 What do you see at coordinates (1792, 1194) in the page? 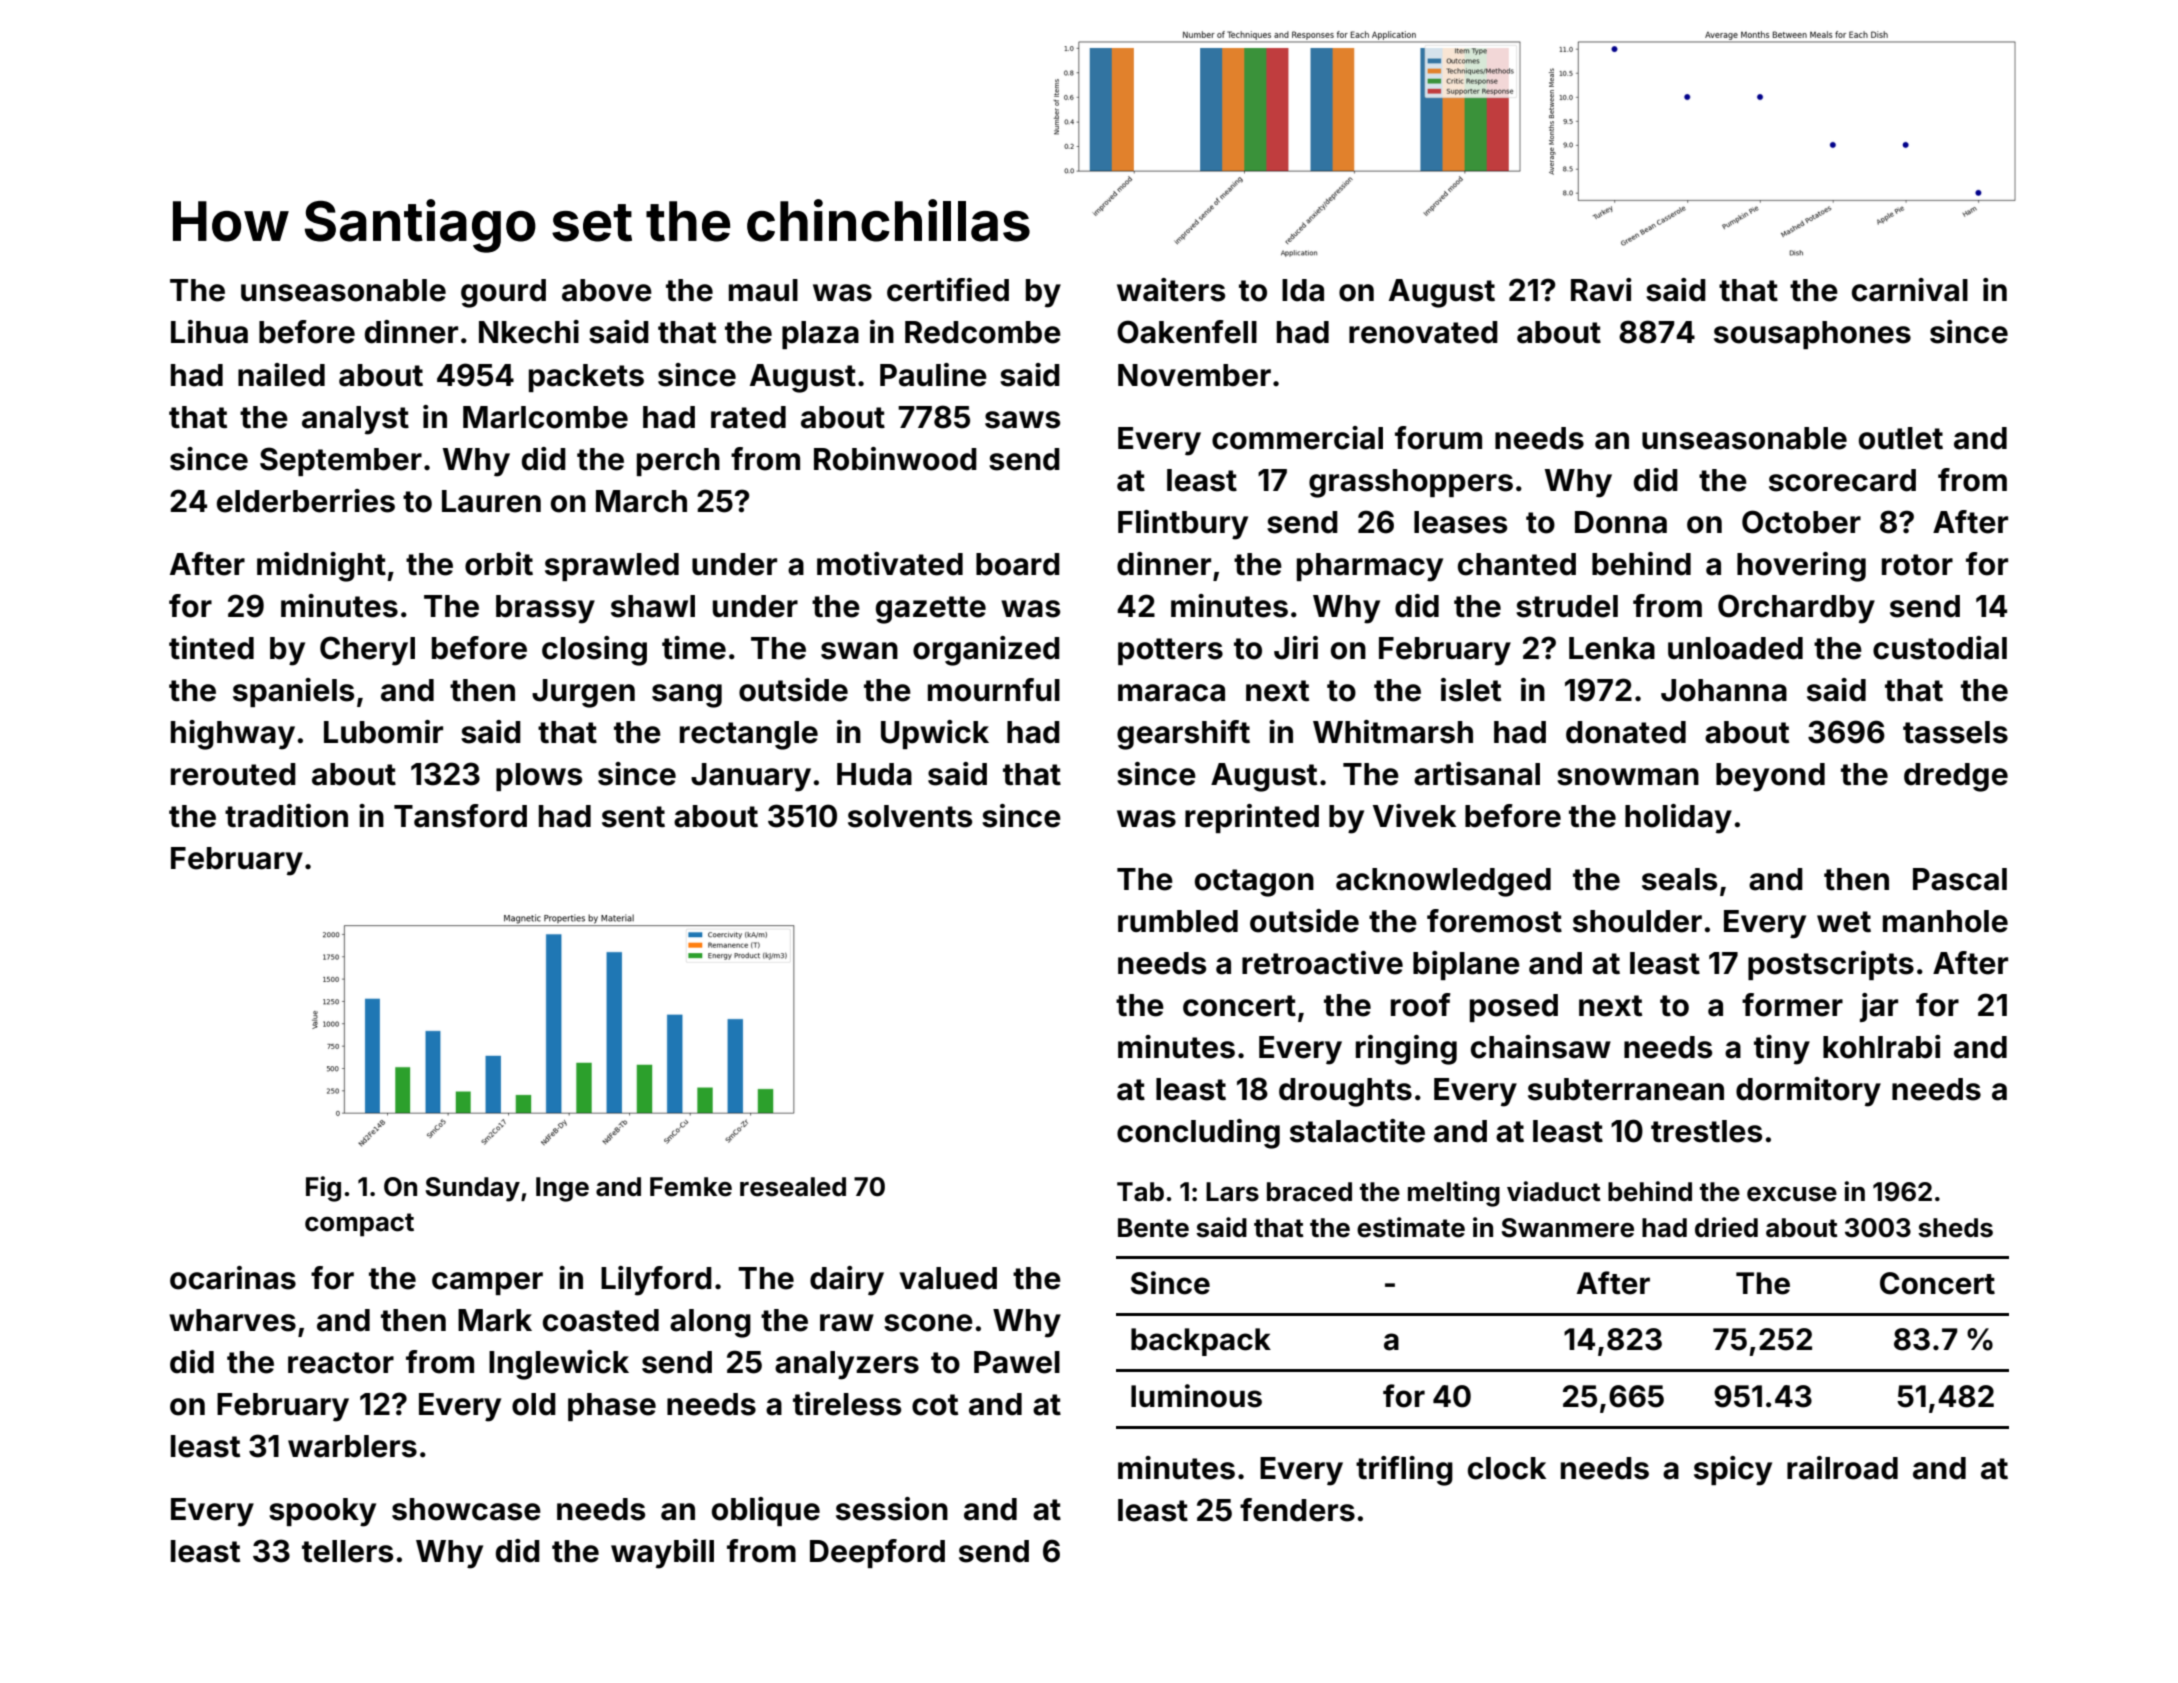
I see `excuse` at bounding box center [1792, 1194].
